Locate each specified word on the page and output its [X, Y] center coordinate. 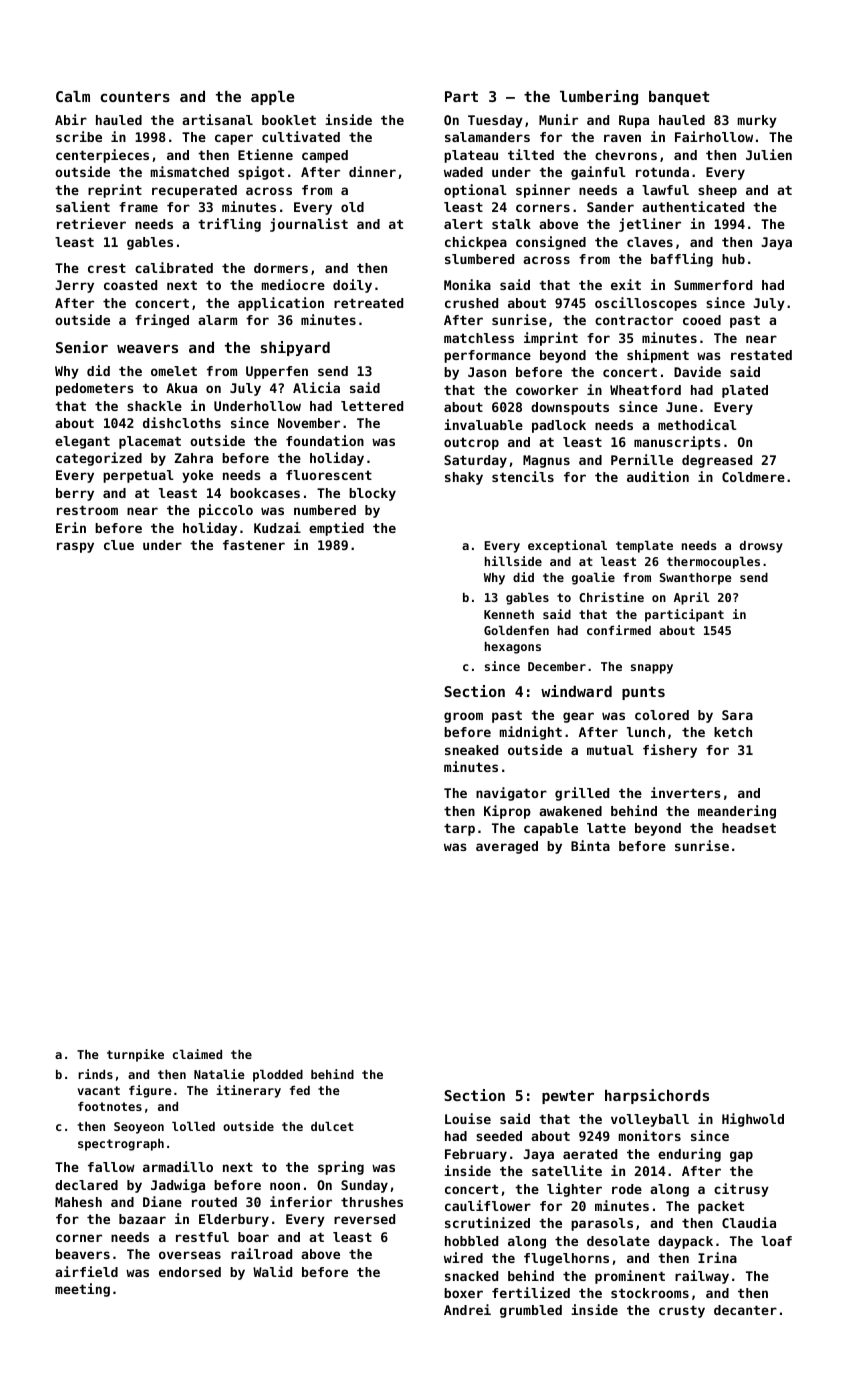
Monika [467, 284]
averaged [507, 847]
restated [761, 355]
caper [234, 139]
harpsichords [657, 1096]
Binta [590, 845]
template [644, 547]
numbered [325, 510]
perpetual [138, 476]
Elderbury [234, 1220]
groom [463, 717]
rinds [95, 1074]
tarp [459, 829]
